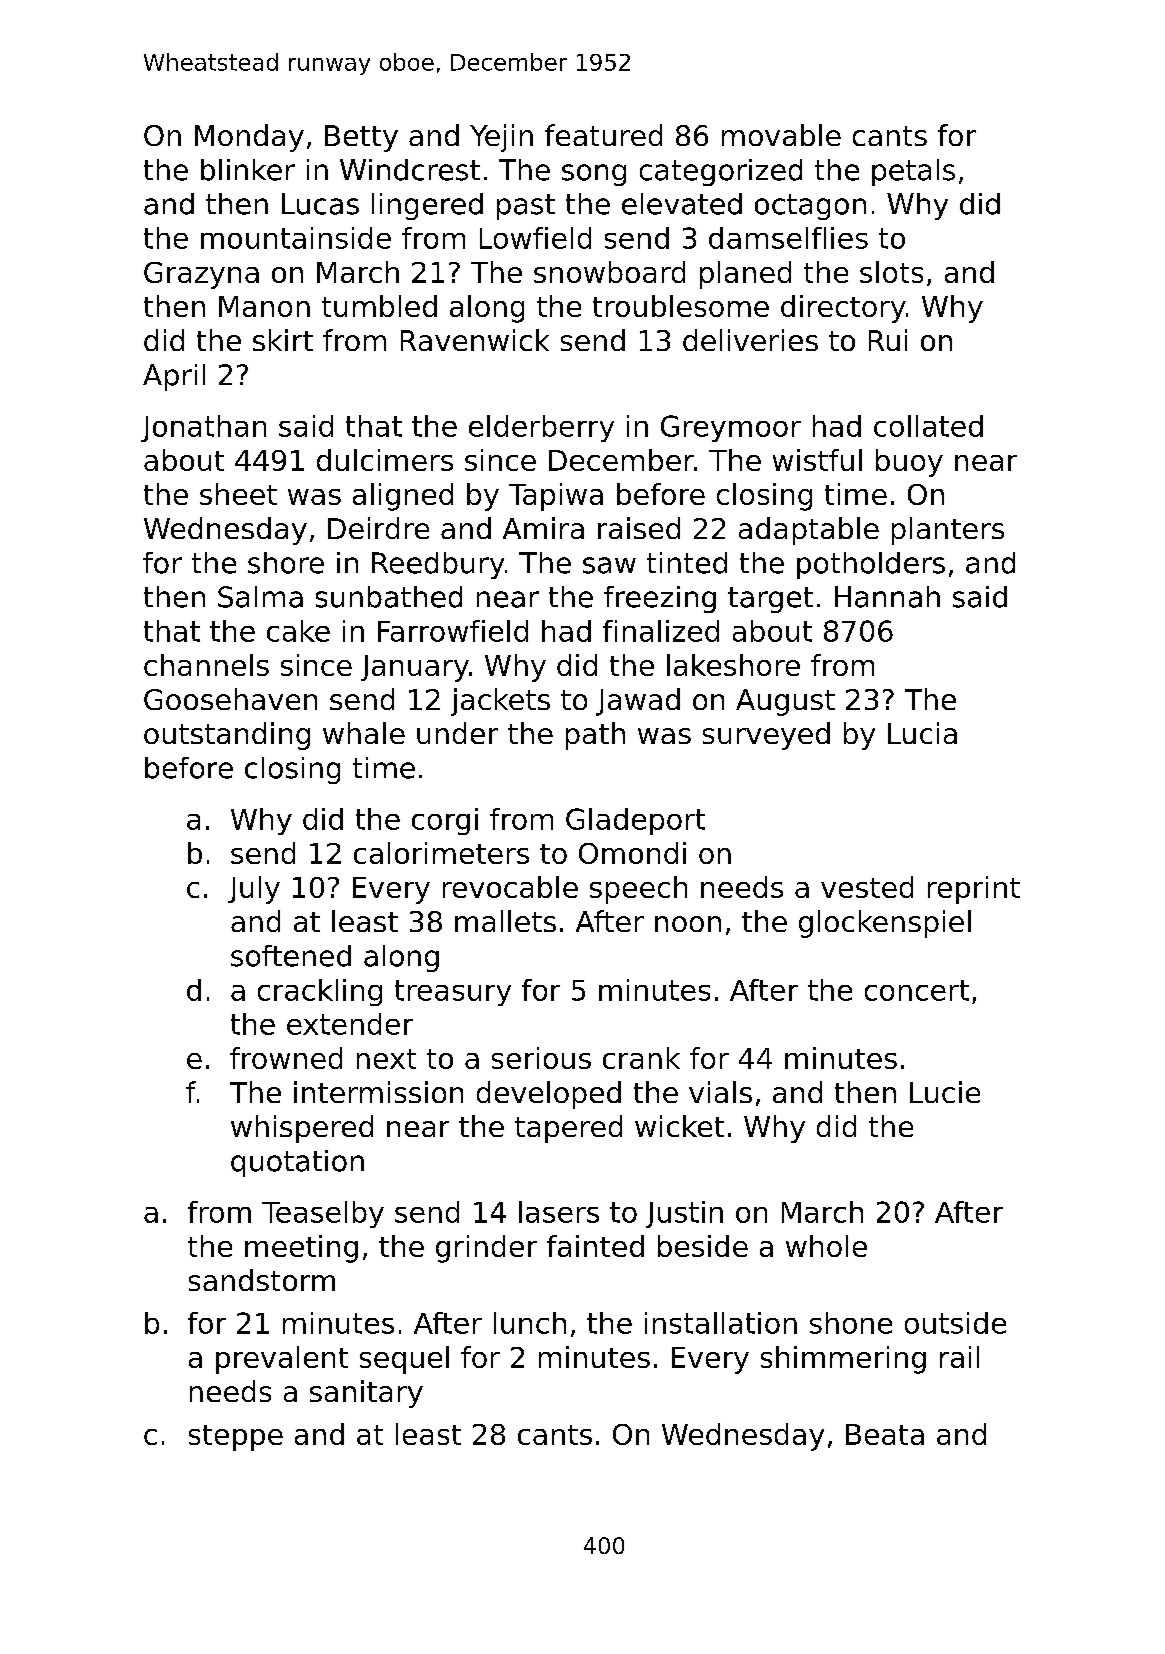 The height and width of the image is (1654, 1165). What do you see at coordinates (379, 306) in the image?
I see `tumbled` at bounding box center [379, 306].
